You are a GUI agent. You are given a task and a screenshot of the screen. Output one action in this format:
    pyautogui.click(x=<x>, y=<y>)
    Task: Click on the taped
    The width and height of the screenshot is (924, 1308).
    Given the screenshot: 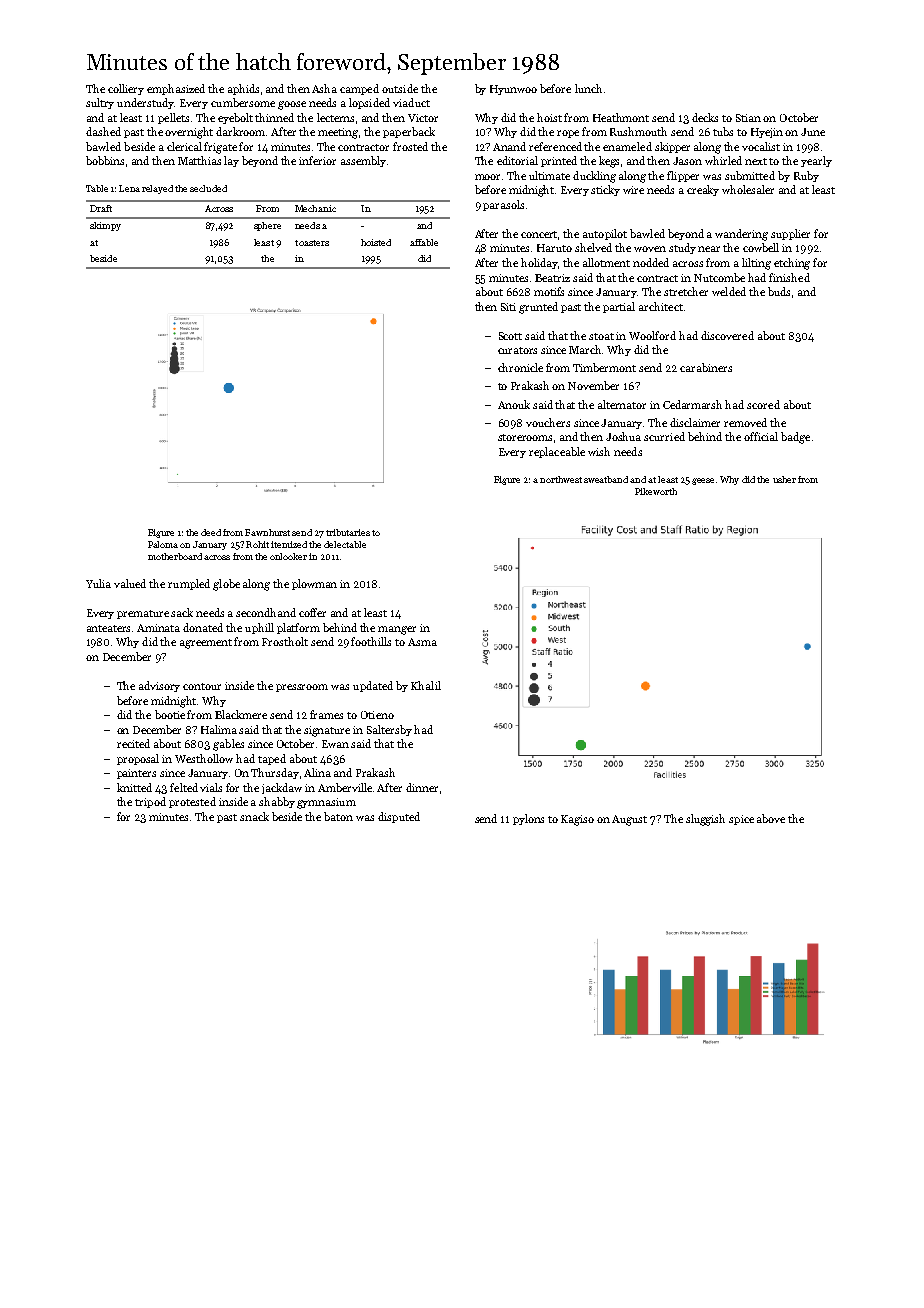 What is the action you would take?
    pyautogui.click(x=272, y=759)
